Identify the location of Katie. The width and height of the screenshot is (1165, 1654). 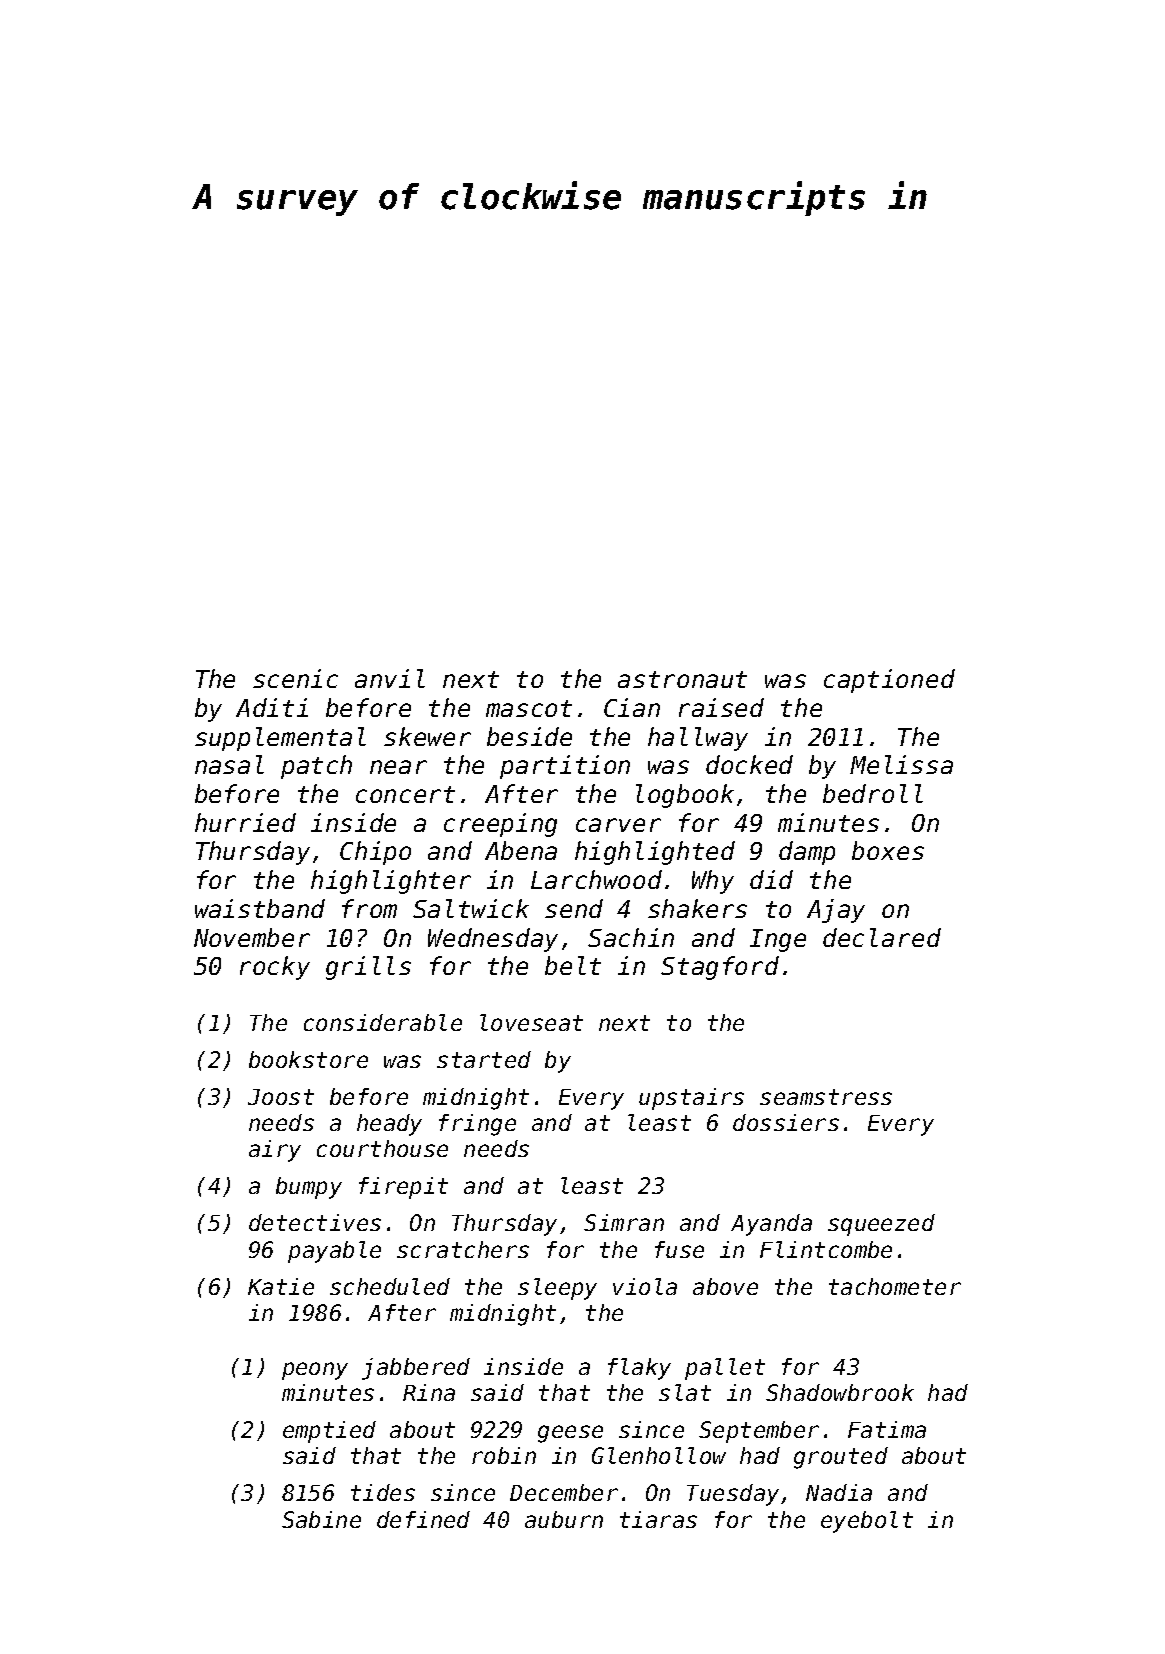
(281, 1286).
